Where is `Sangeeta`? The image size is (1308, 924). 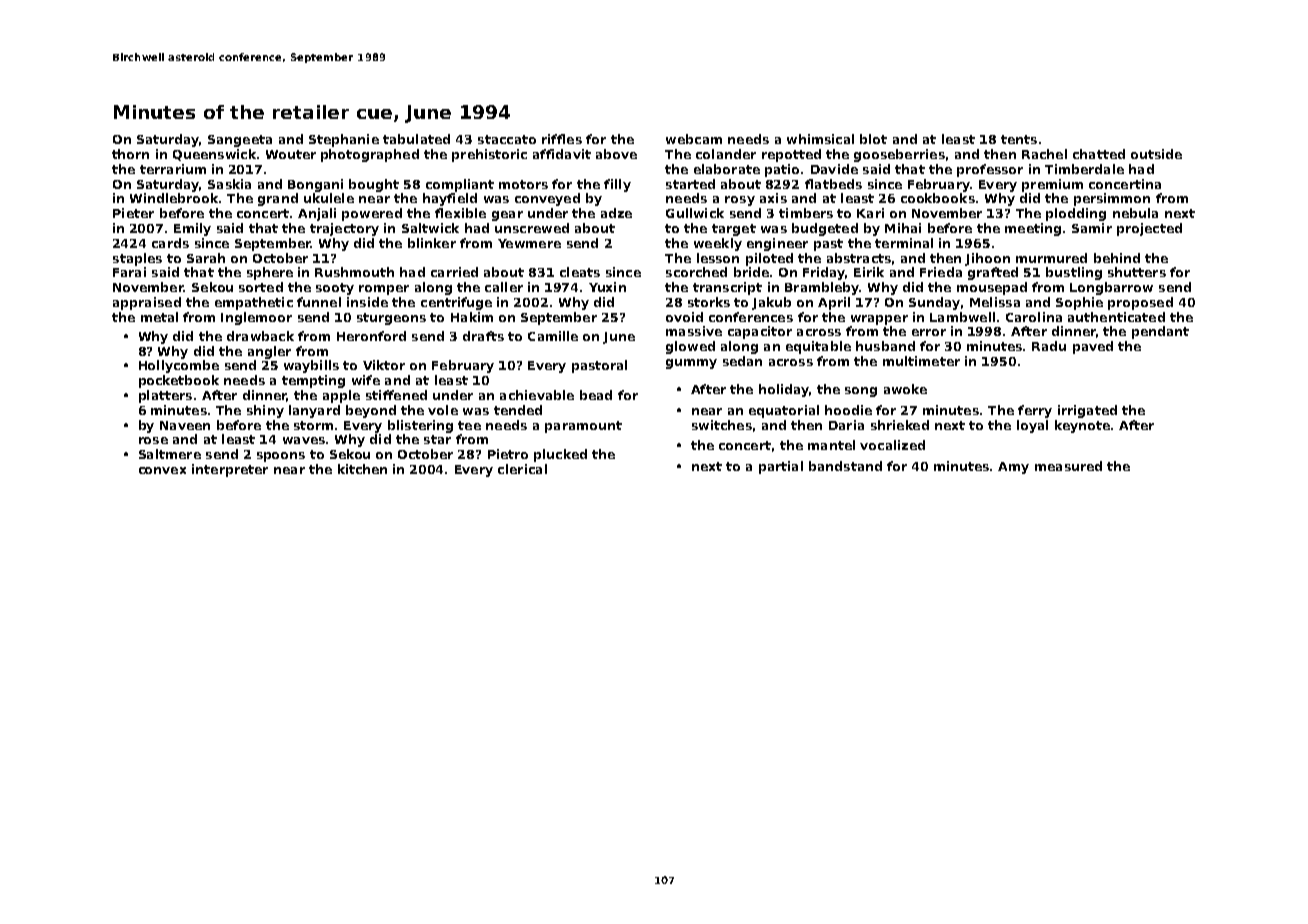
Sangeeta is located at coordinates (240, 141).
